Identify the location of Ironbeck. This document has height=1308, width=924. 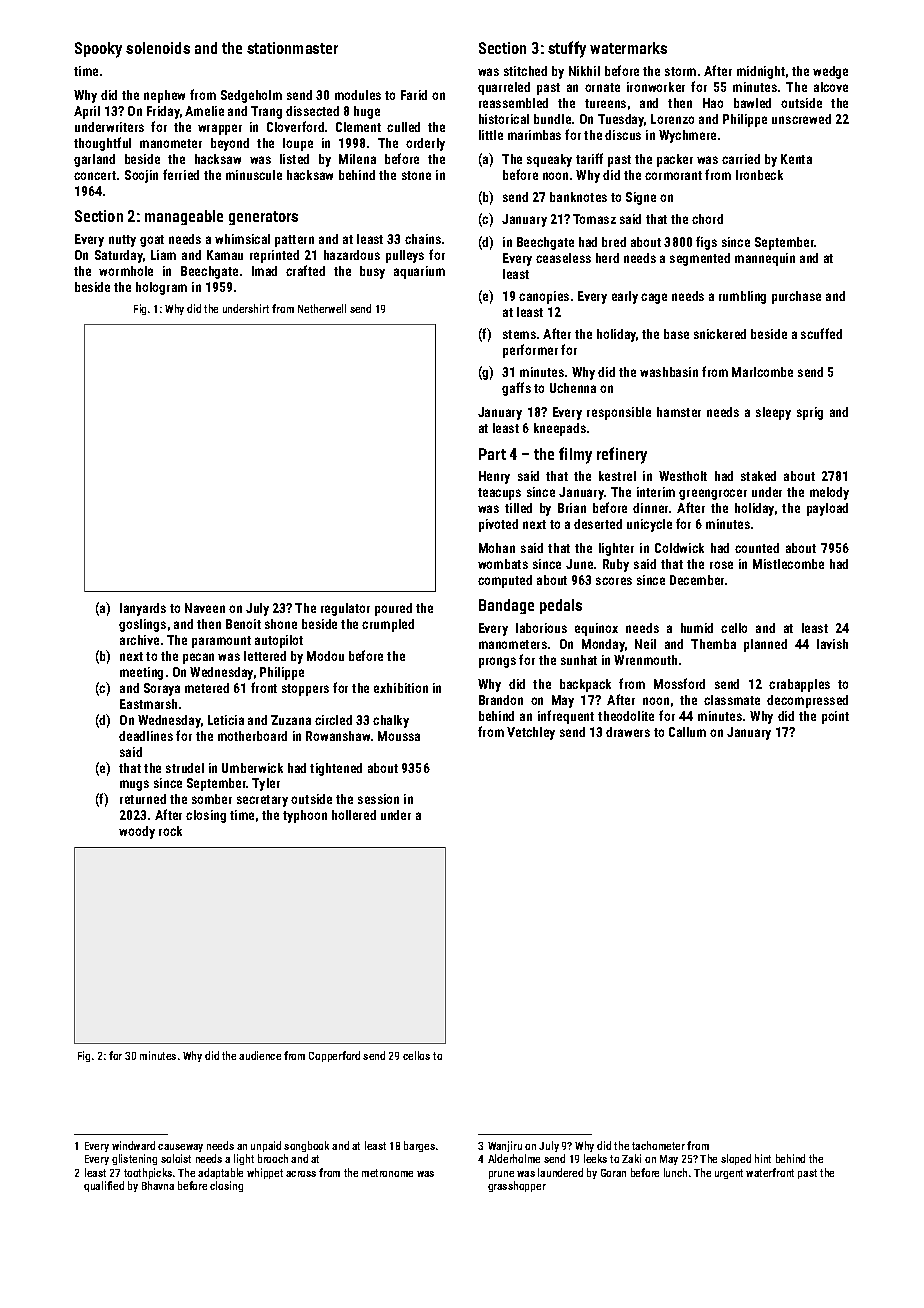
(759, 175).
